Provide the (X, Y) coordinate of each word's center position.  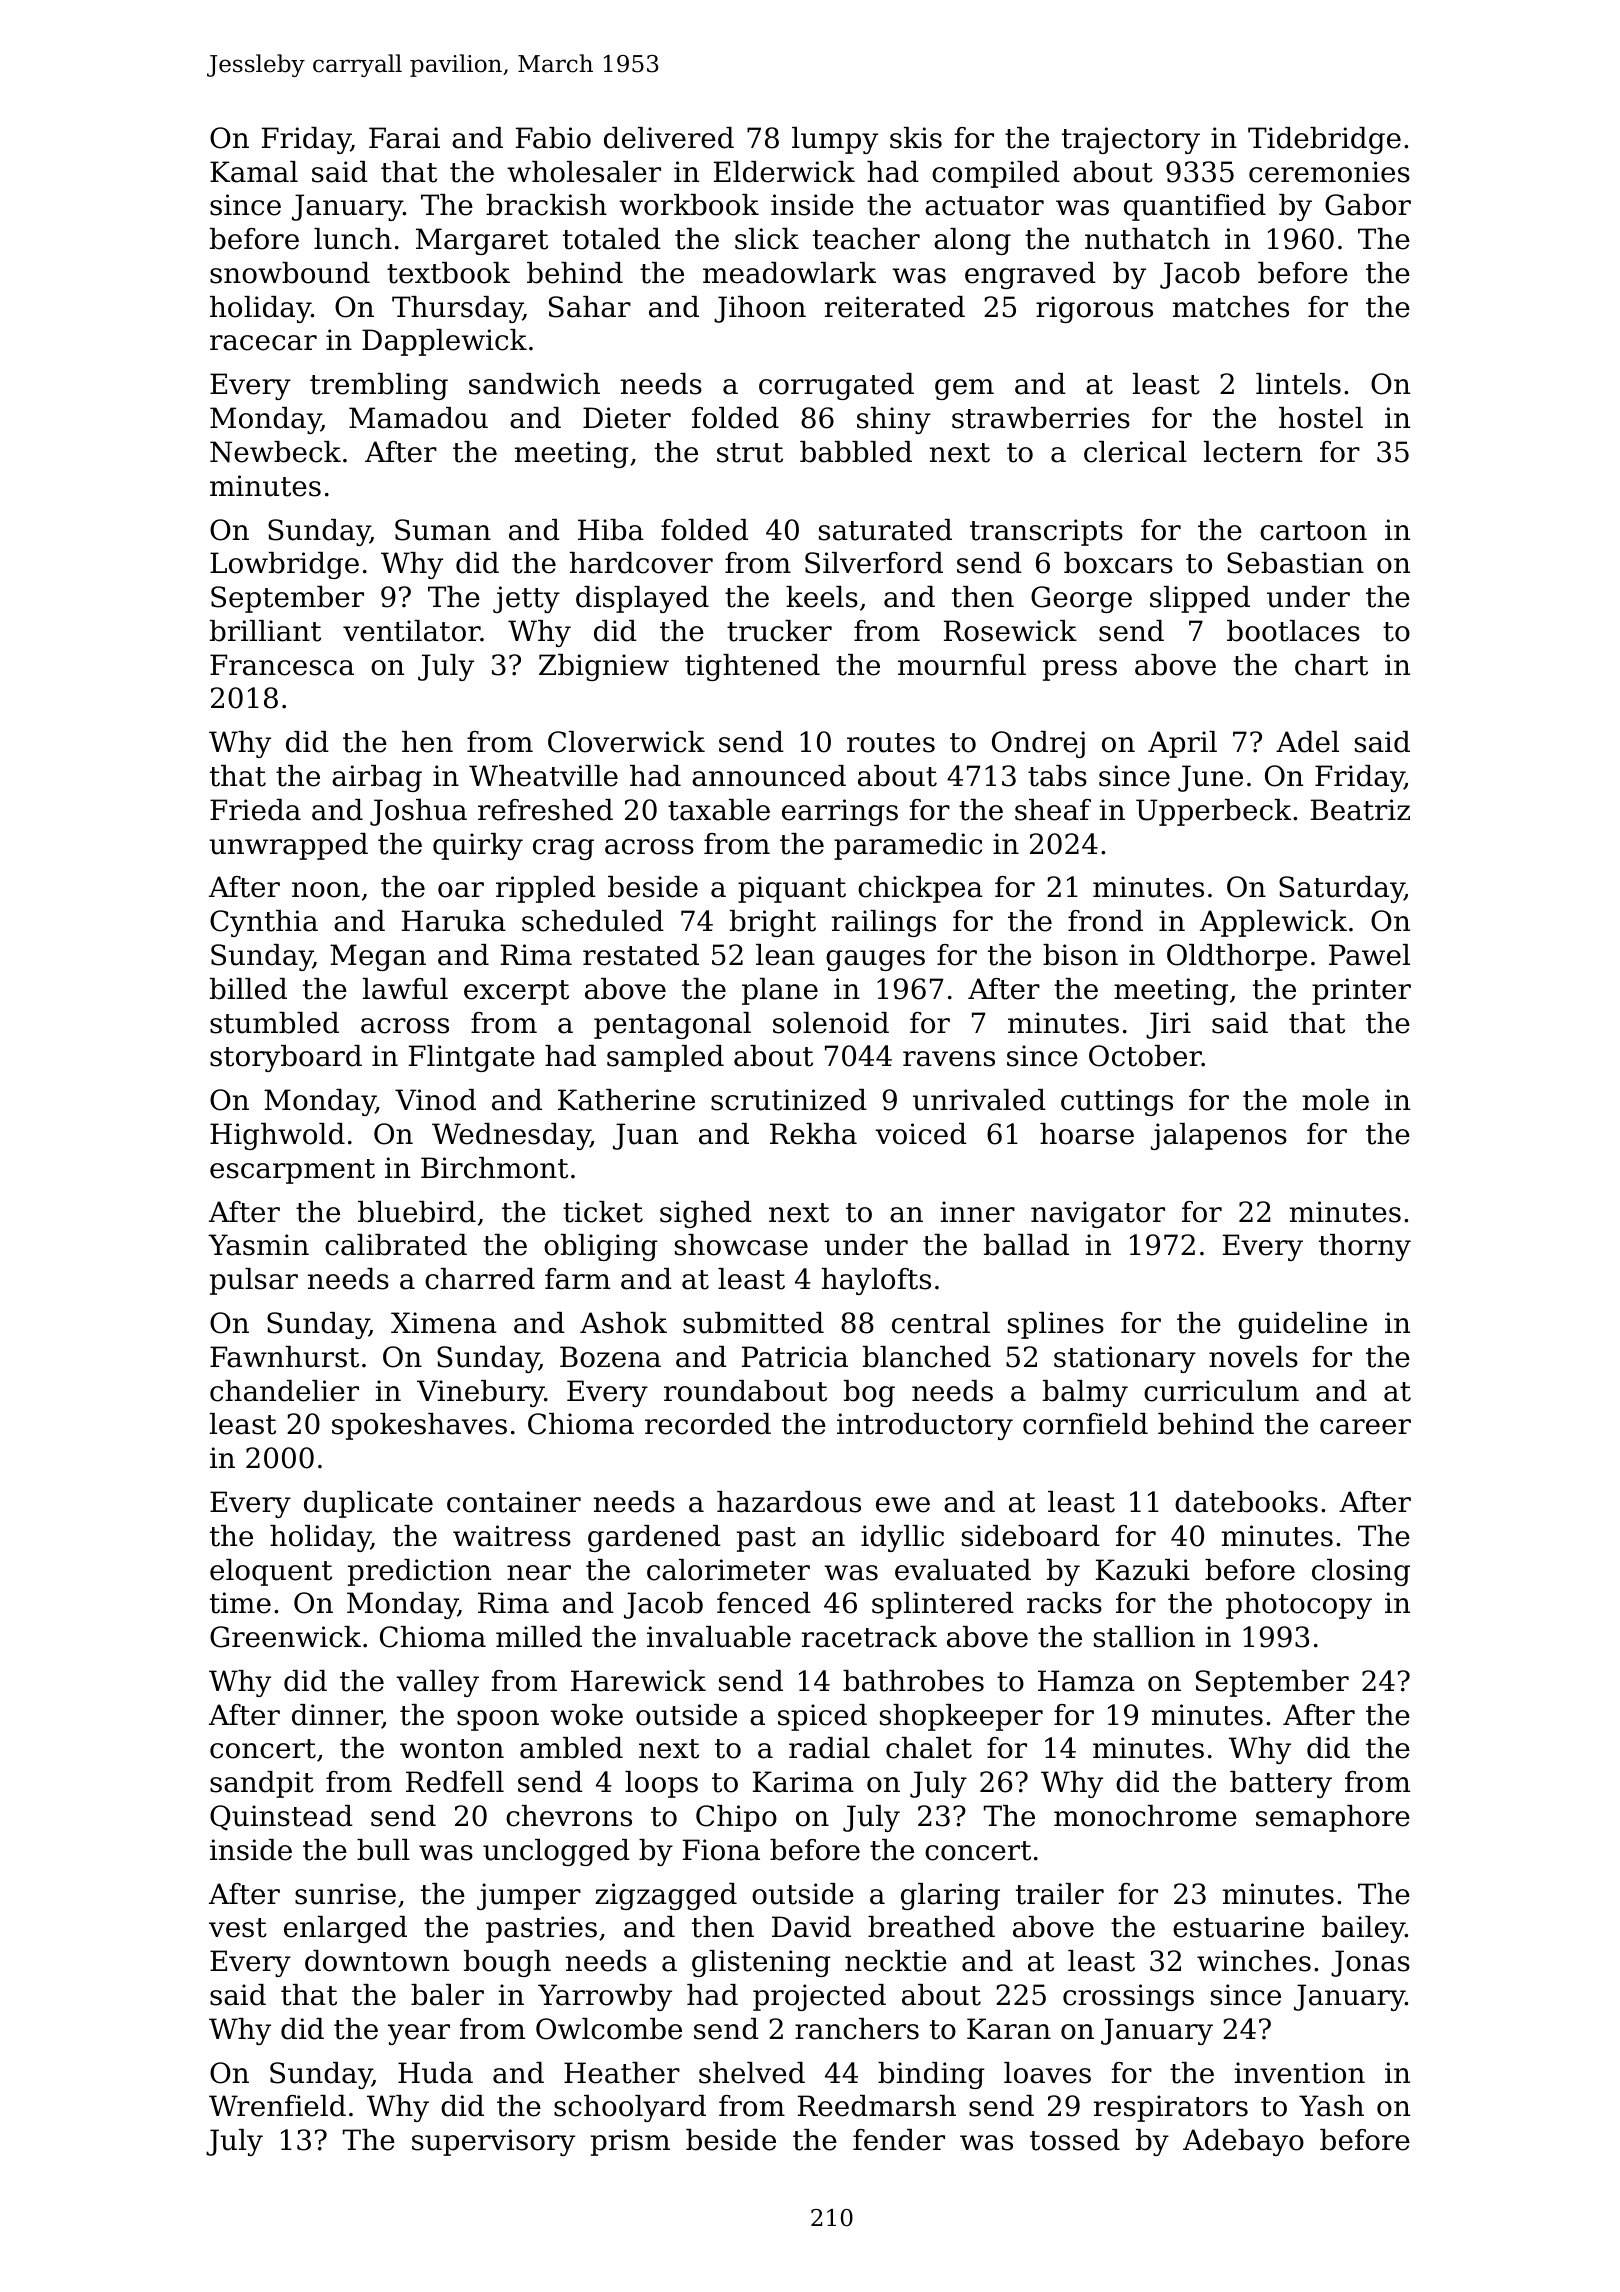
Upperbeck (1213, 812)
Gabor (1368, 205)
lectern (1253, 452)
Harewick (638, 1681)
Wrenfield (277, 2106)
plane (780, 991)
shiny (894, 420)
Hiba (611, 530)
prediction (419, 1572)
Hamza (1086, 1681)
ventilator (411, 631)
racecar (263, 343)
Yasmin (258, 1245)
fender (899, 2140)
